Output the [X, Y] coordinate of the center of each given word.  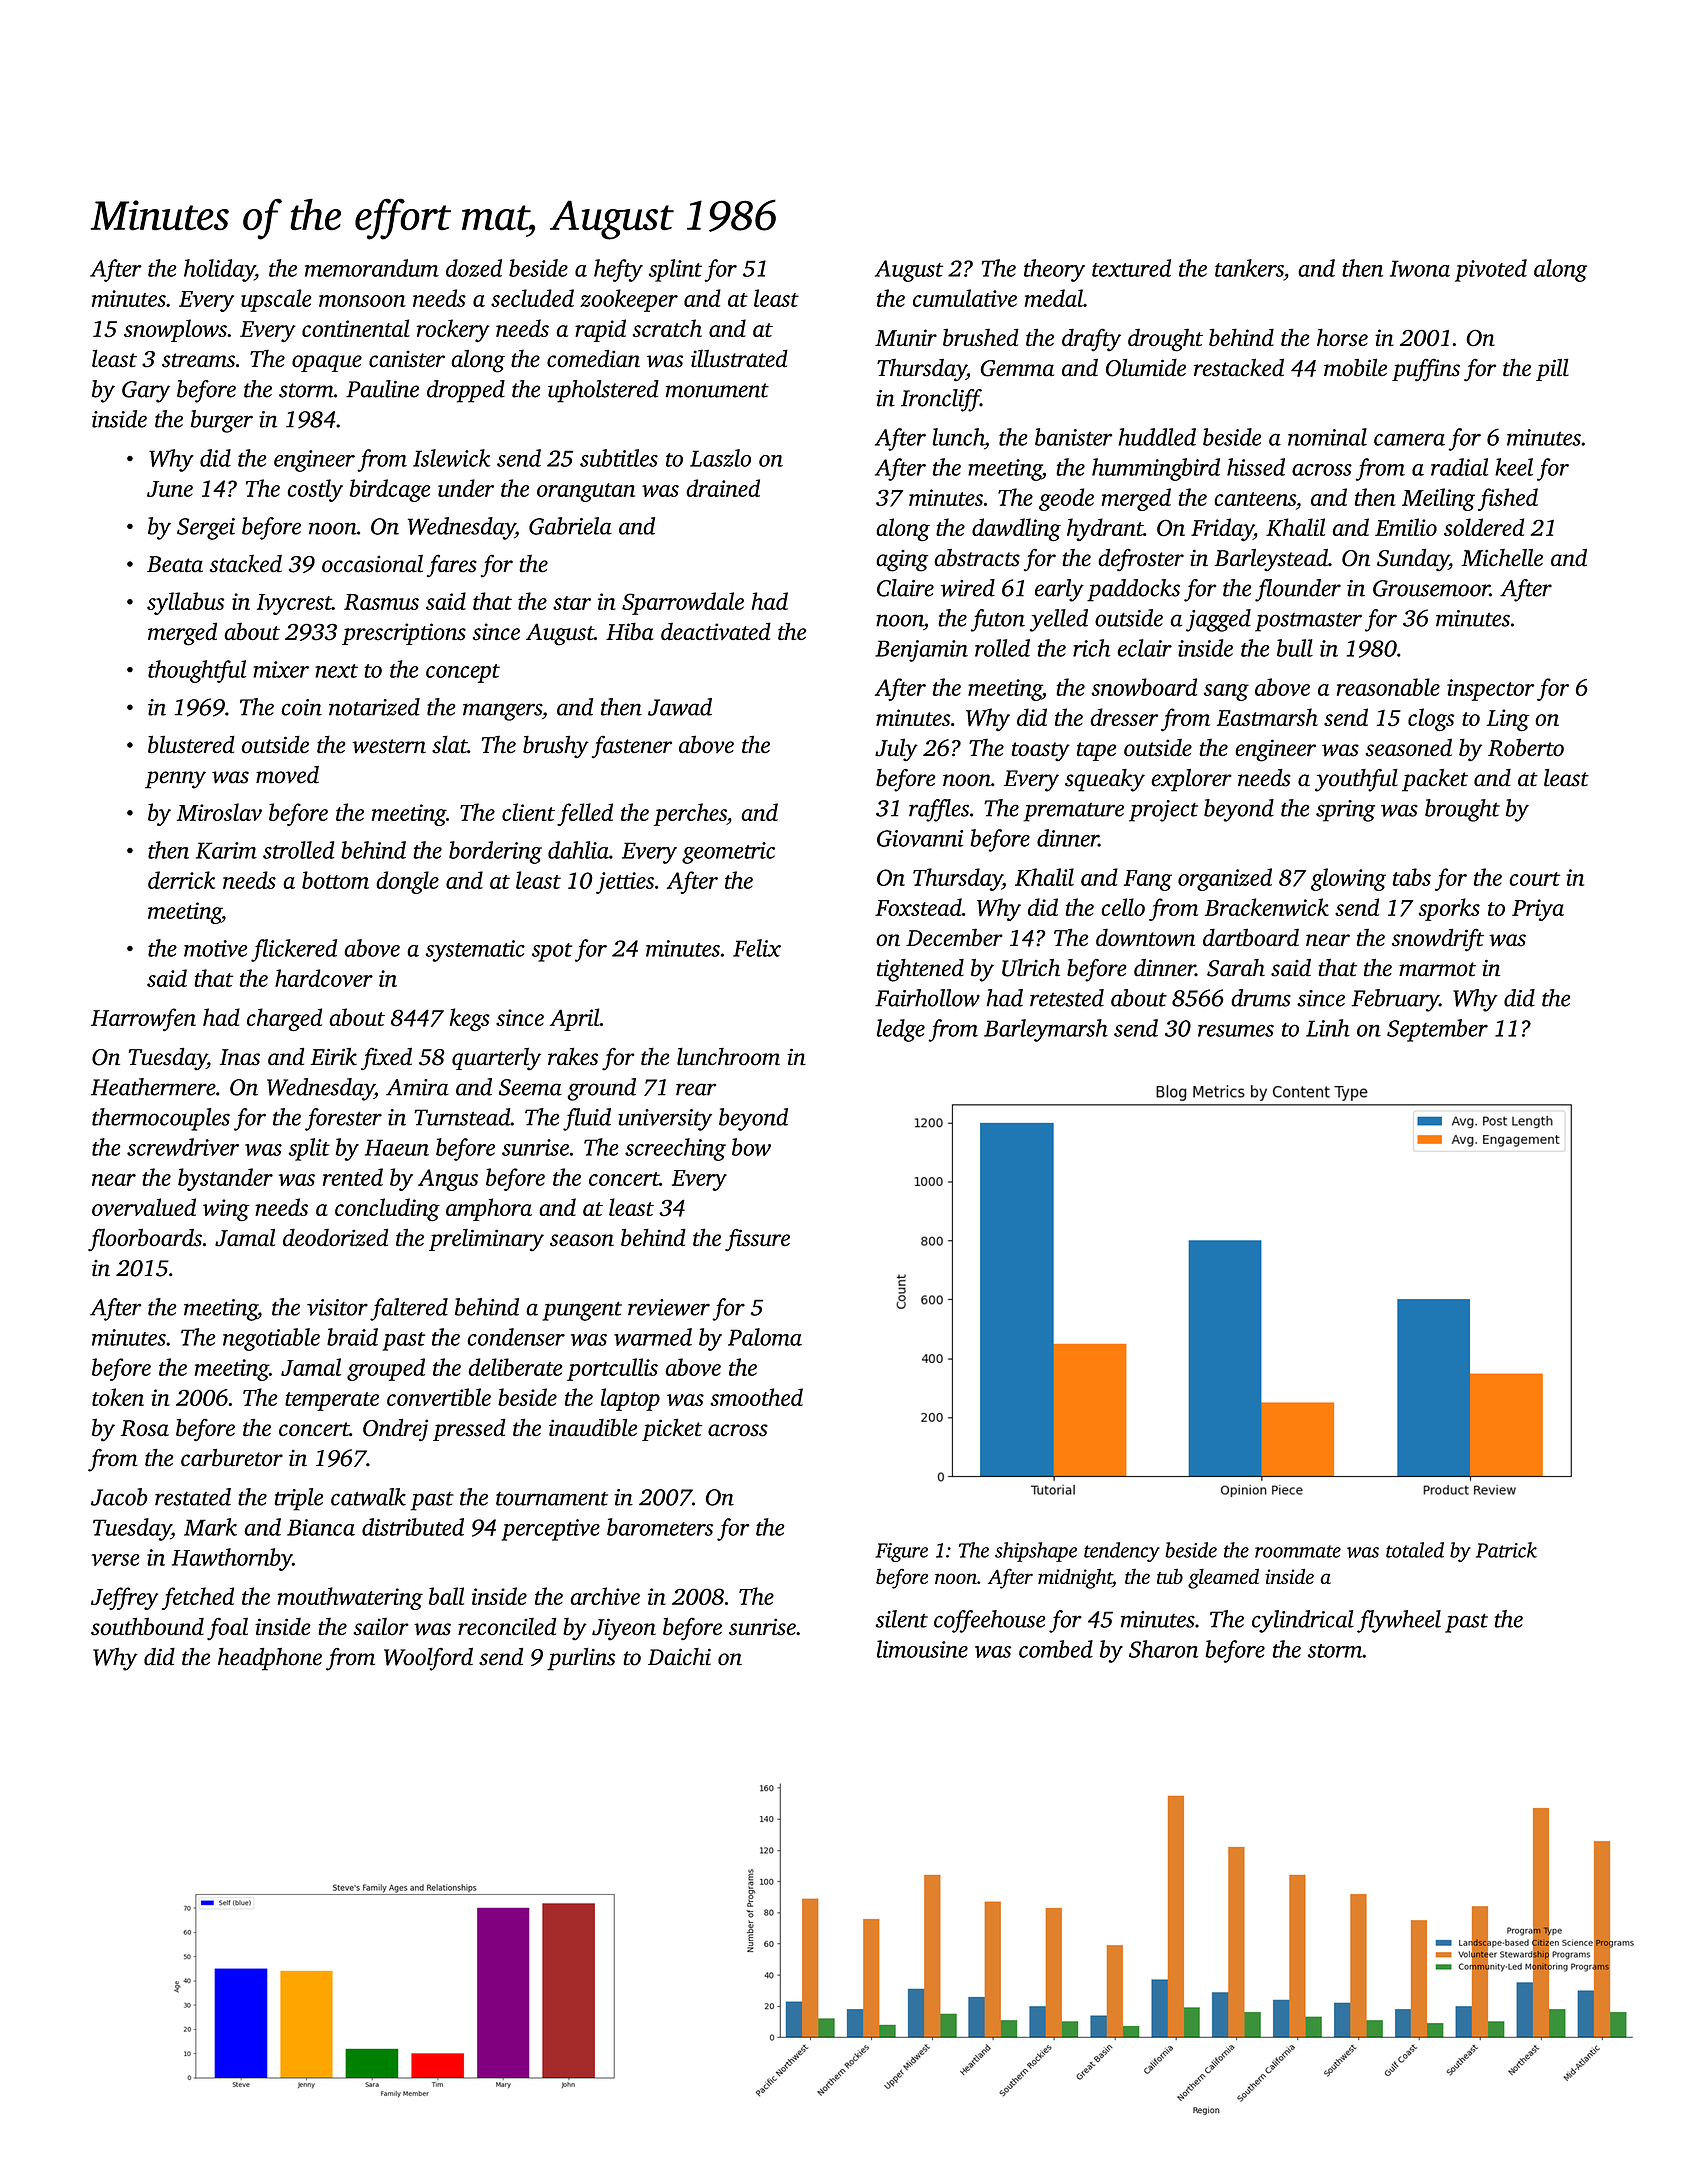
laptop [630, 1399]
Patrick [1506, 1550]
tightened [920, 970]
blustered [191, 744]
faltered [409, 1309]
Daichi [679, 1657]
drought [1165, 340]
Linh [1328, 1028]
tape [1096, 751]
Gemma [1017, 368]
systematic [475, 951]
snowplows [175, 330]
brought [1462, 810]
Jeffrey [125, 1598]
